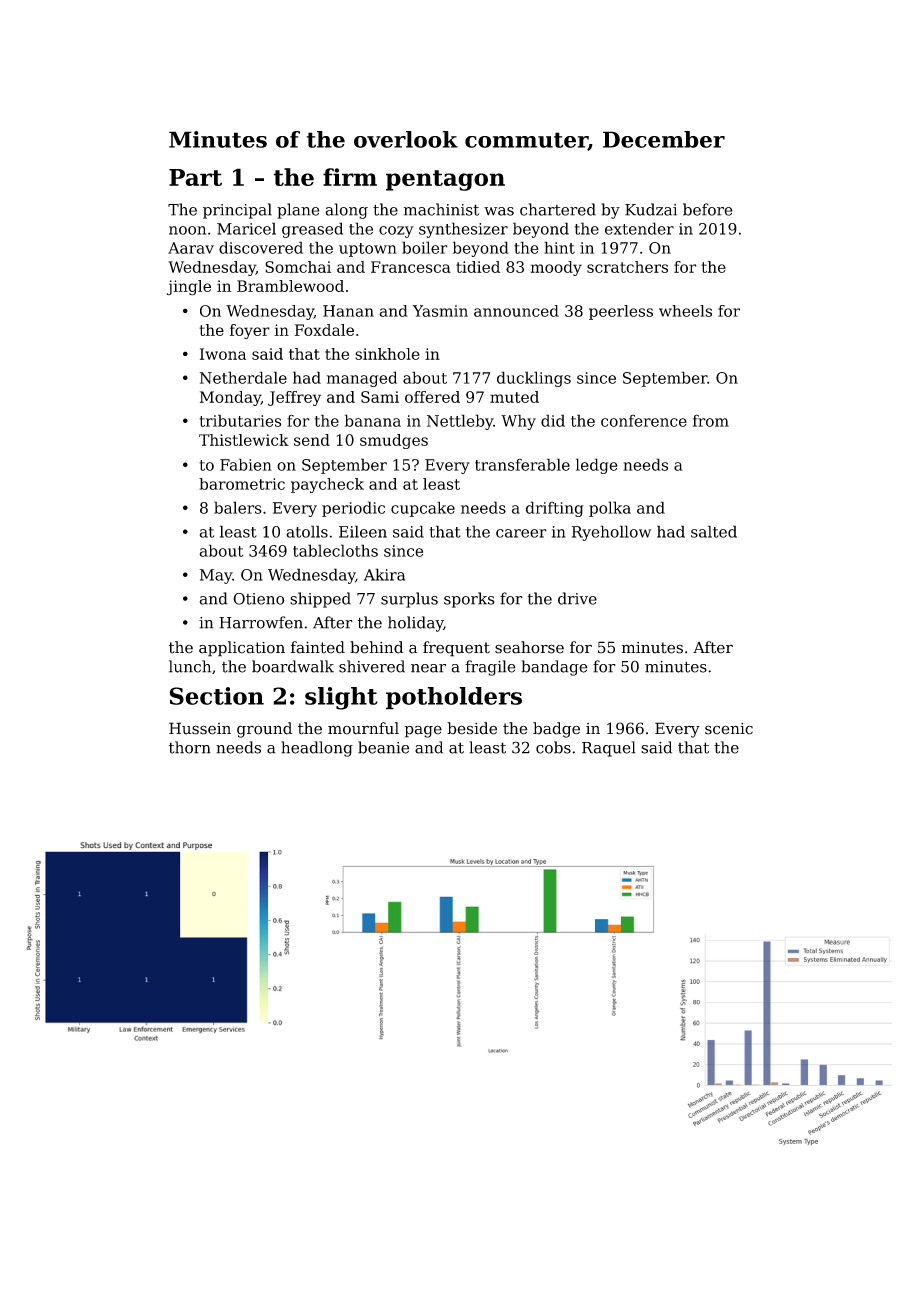 The image size is (924, 1311). What do you see at coordinates (711, 420) in the screenshot?
I see `from` at bounding box center [711, 420].
